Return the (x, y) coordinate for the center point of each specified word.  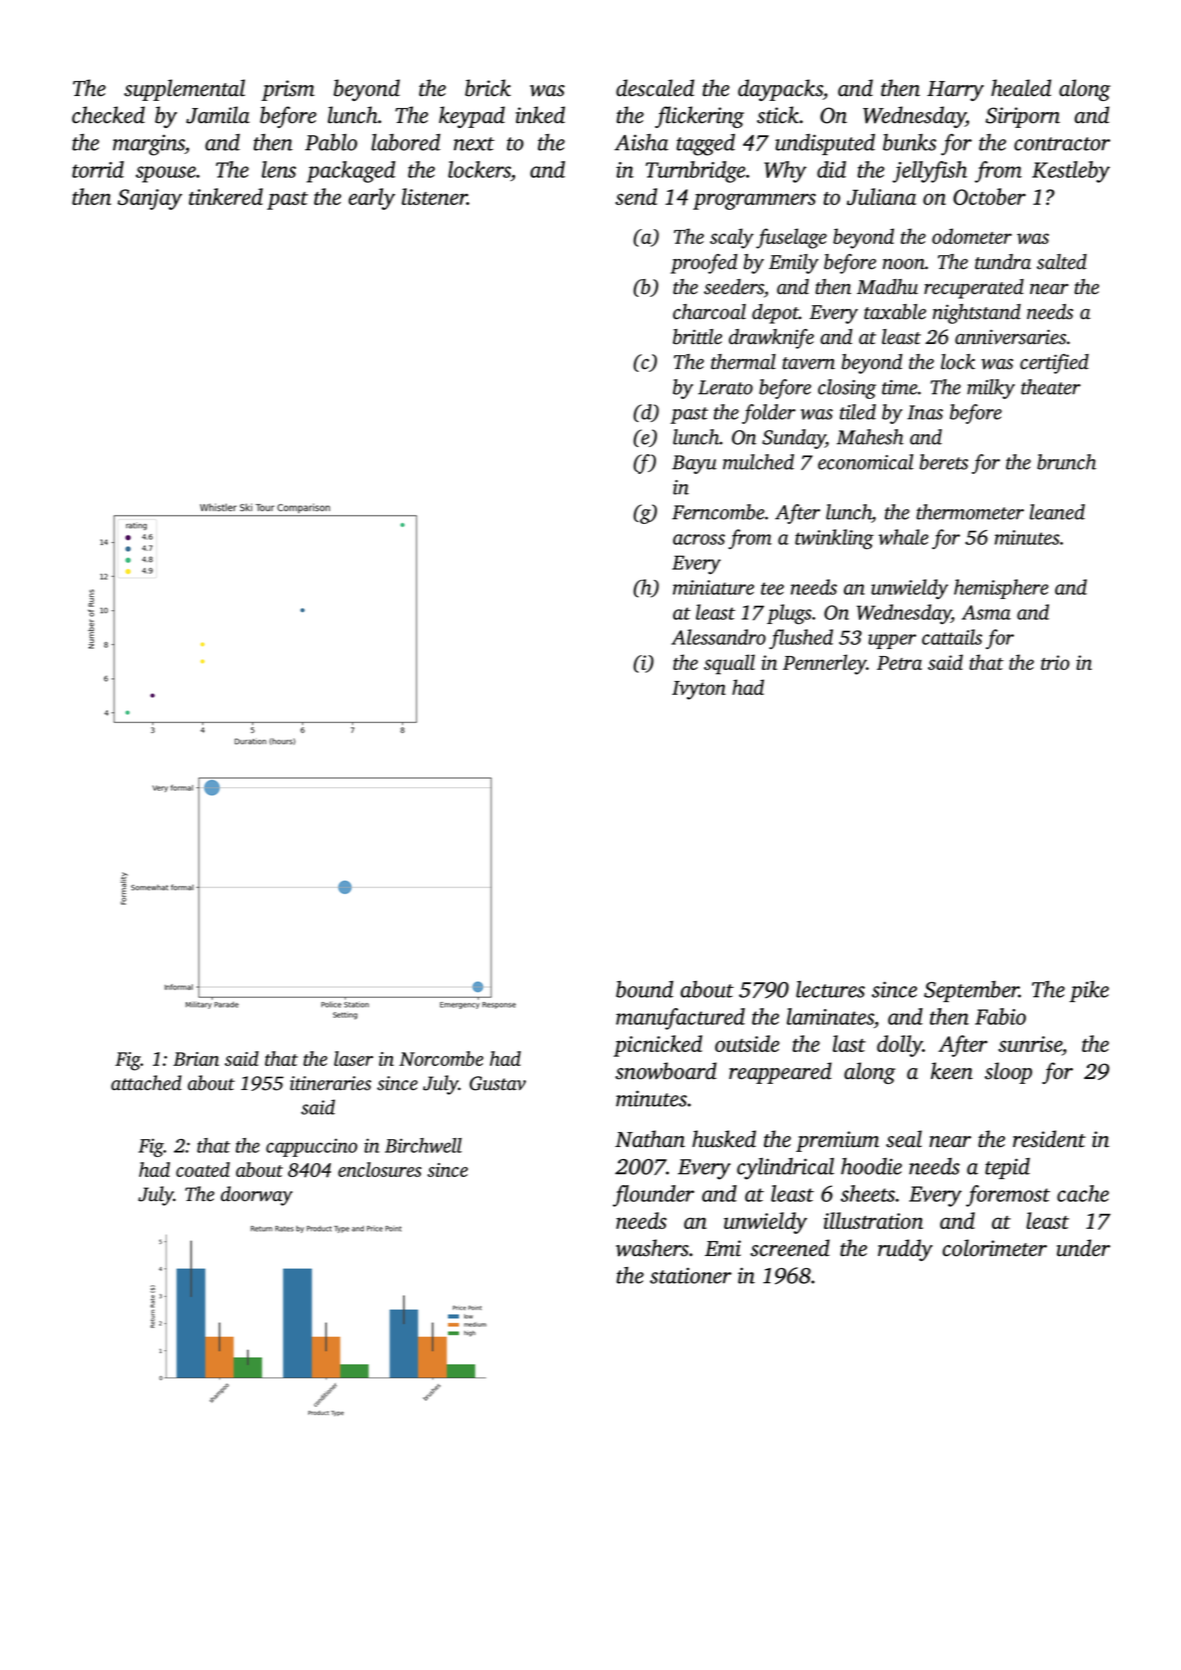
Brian (196, 1059)
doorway (257, 1196)
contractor (1062, 144)
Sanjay (149, 199)
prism (288, 90)
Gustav (497, 1083)
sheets (868, 1193)
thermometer (970, 512)
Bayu (694, 464)
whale (903, 537)
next (474, 144)
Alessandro (718, 637)
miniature (713, 587)
